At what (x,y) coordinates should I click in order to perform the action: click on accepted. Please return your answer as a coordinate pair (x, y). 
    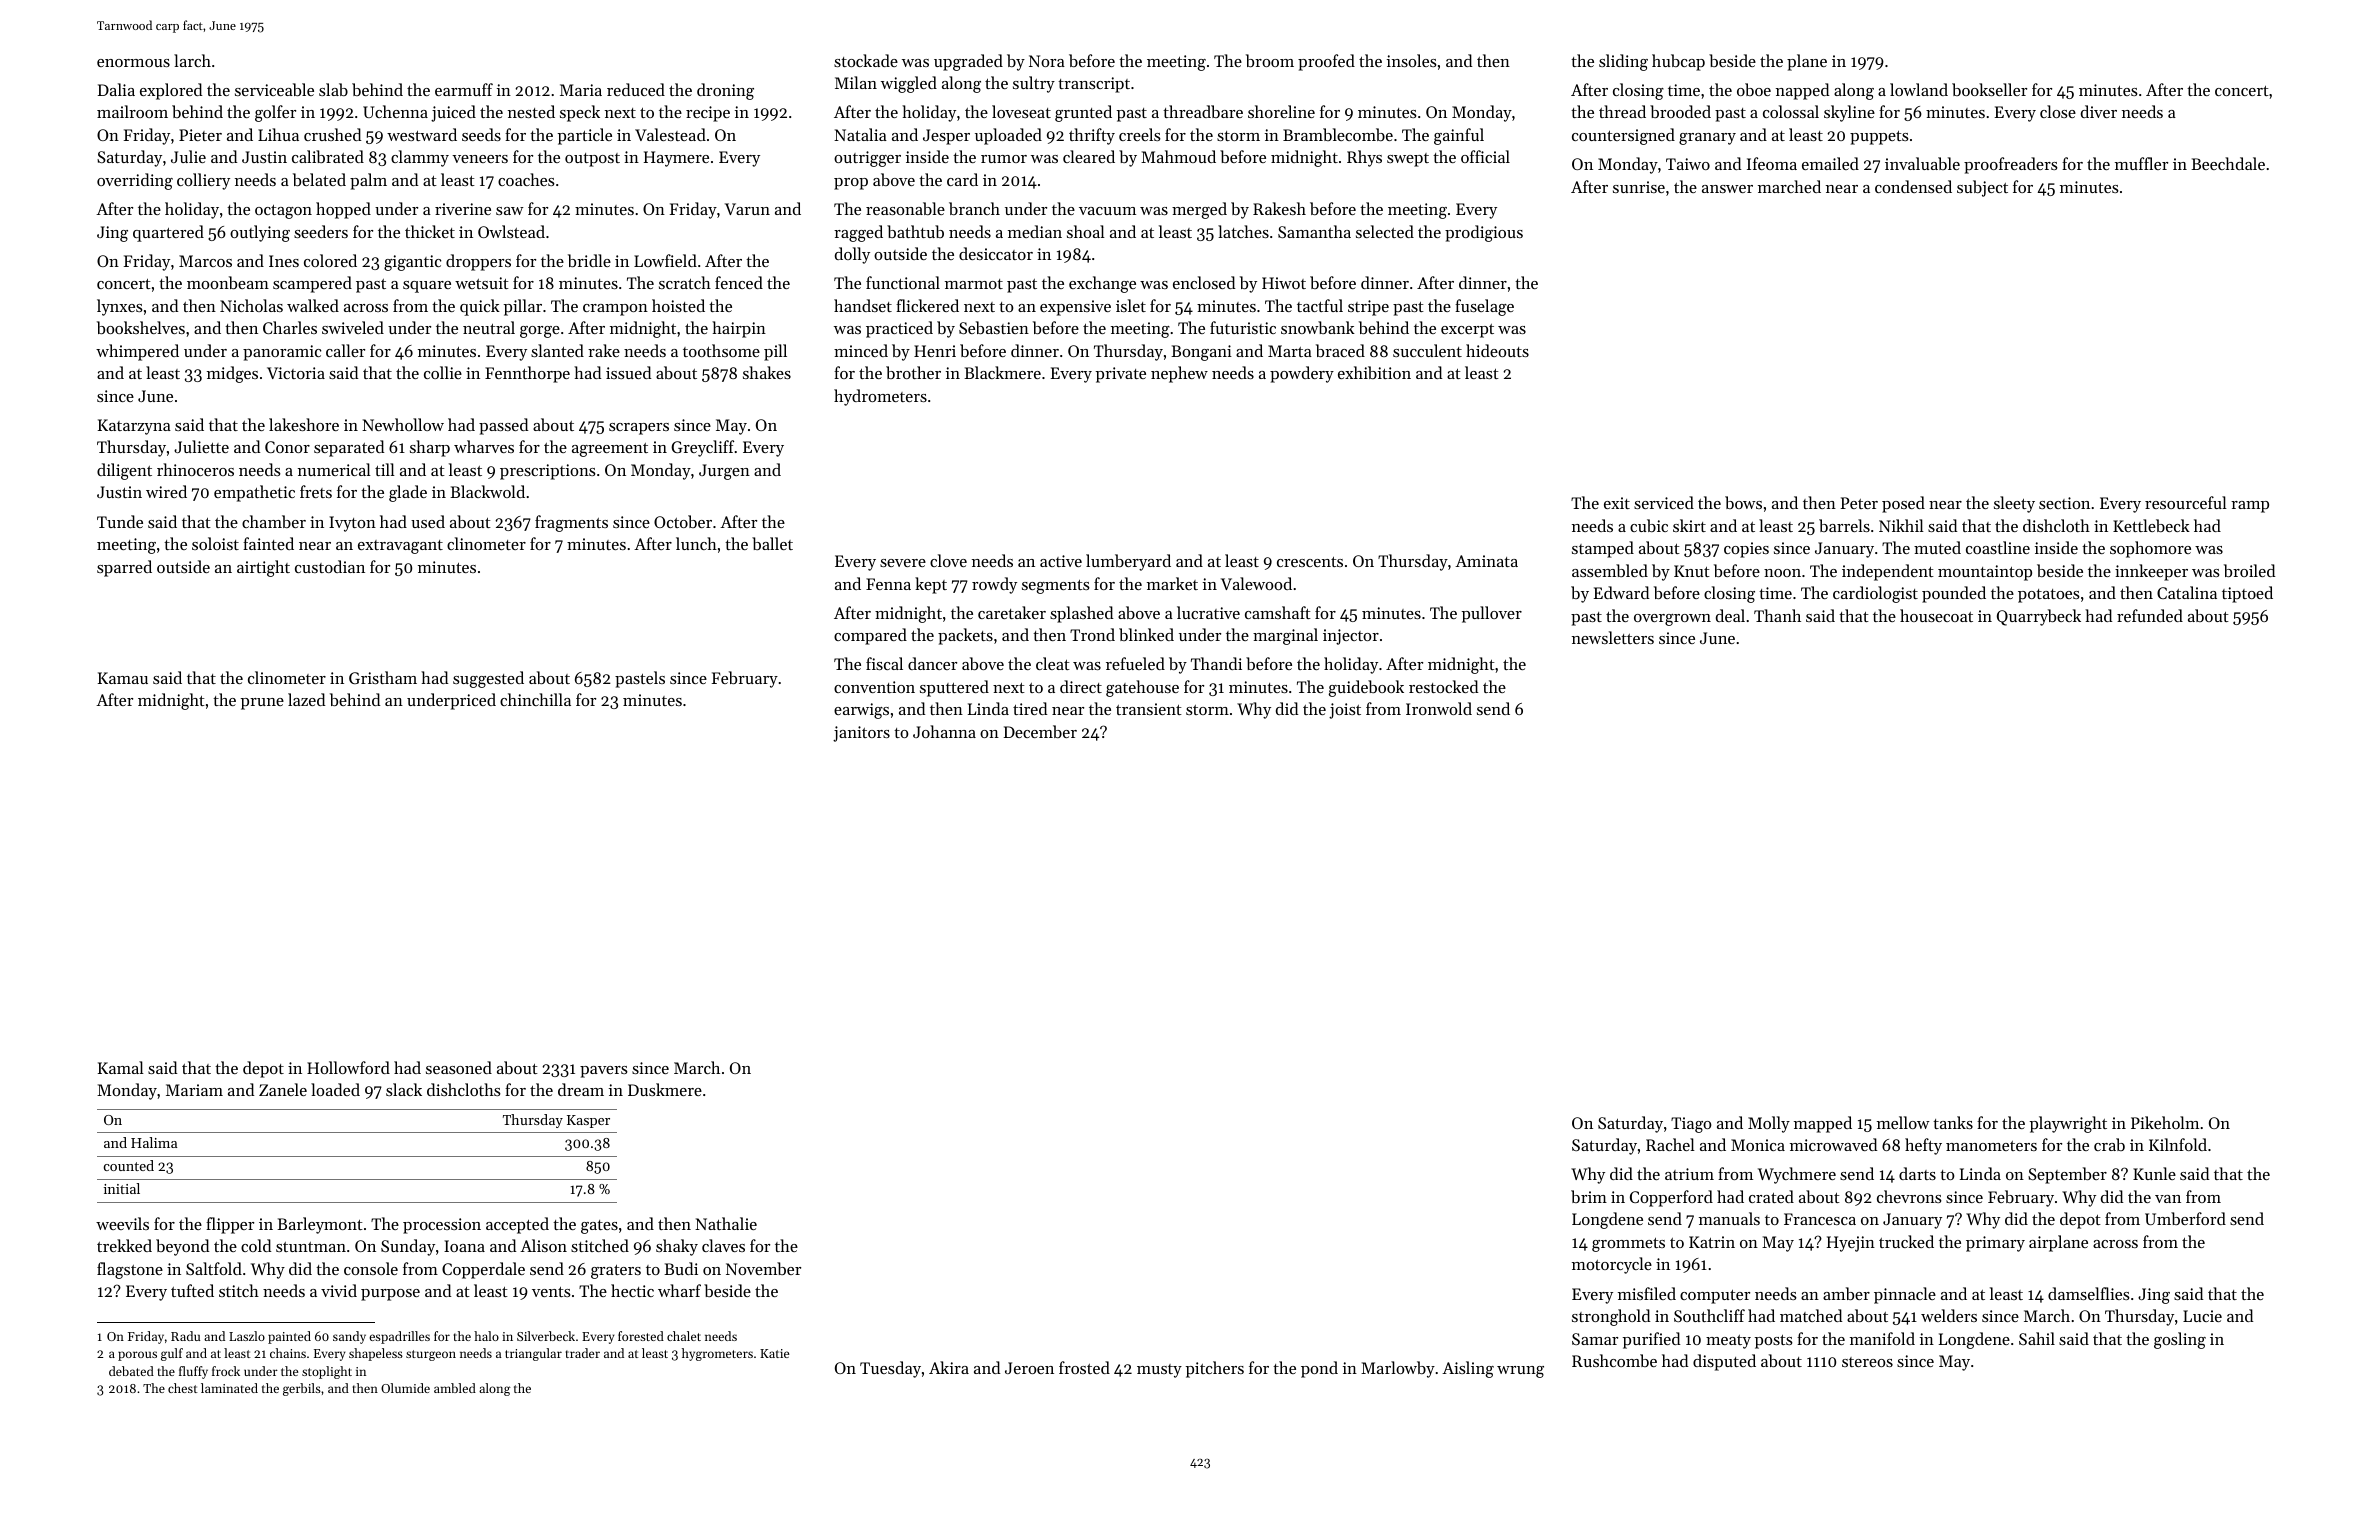
    Looking at the image, I should click on (517, 1225).
